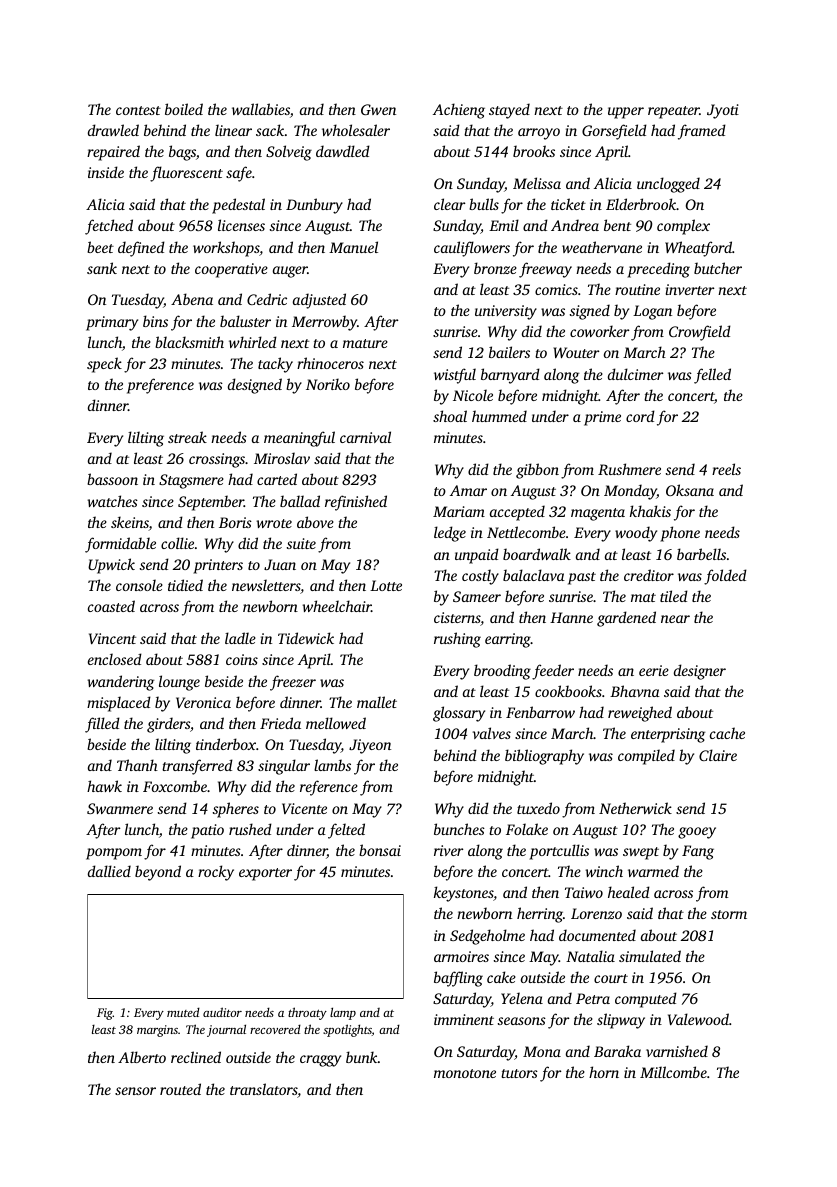 Image resolution: width=837 pixels, height=1187 pixels. Describe the element at coordinates (449, 204) in the page. I see `clear` at that location.
